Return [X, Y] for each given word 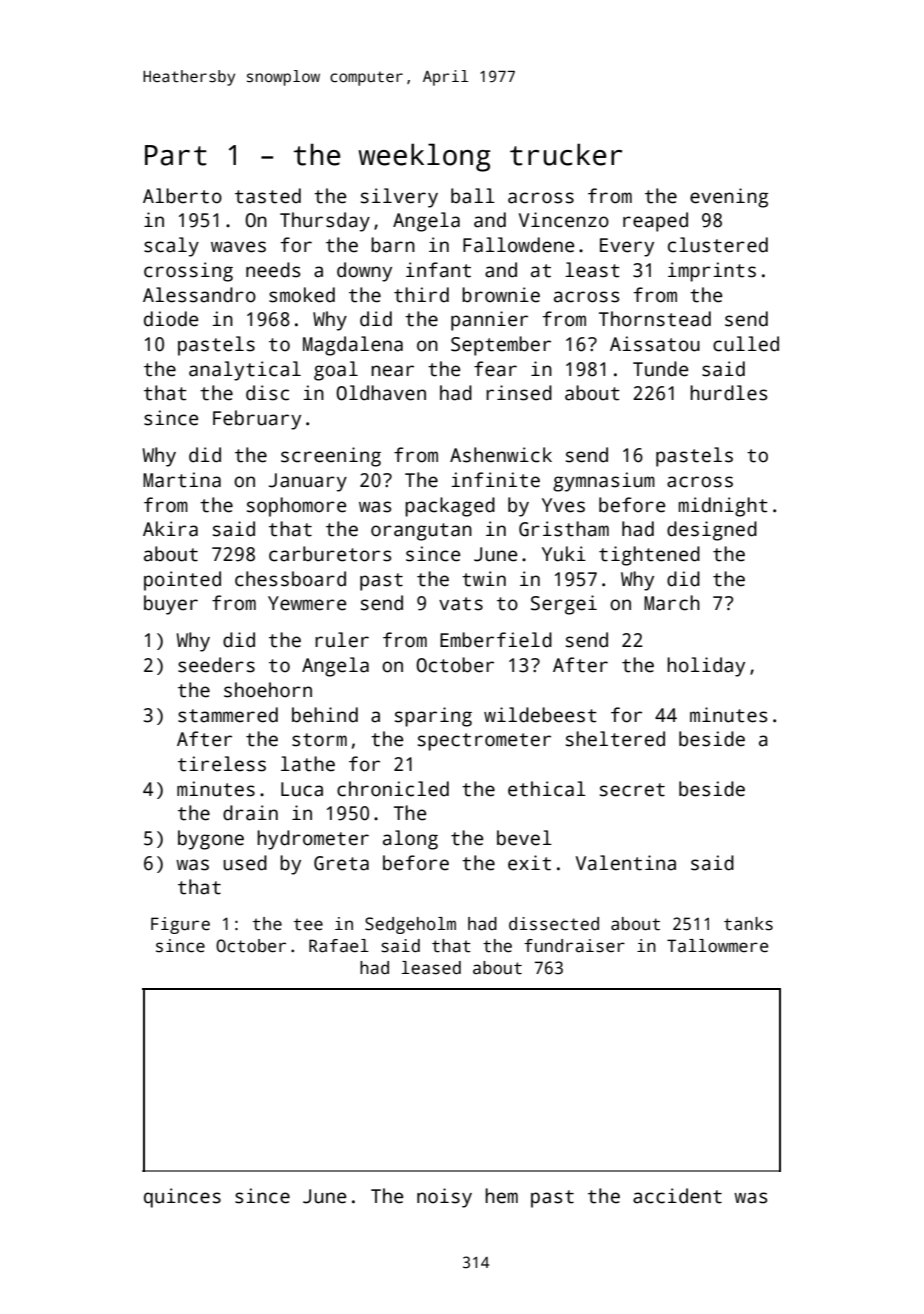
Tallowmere [717, 946]
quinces [182, 1198]
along [410, 840]
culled [746, 344]
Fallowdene [519, 245]
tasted [268, 196]
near [392, 371]
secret [632, 790]
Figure [180, 925]
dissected [554, 924]
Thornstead [655, 319]
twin [484, 579]
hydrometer [313, 840]
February [257, 420]
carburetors [330, 554]
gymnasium [604, 482]
